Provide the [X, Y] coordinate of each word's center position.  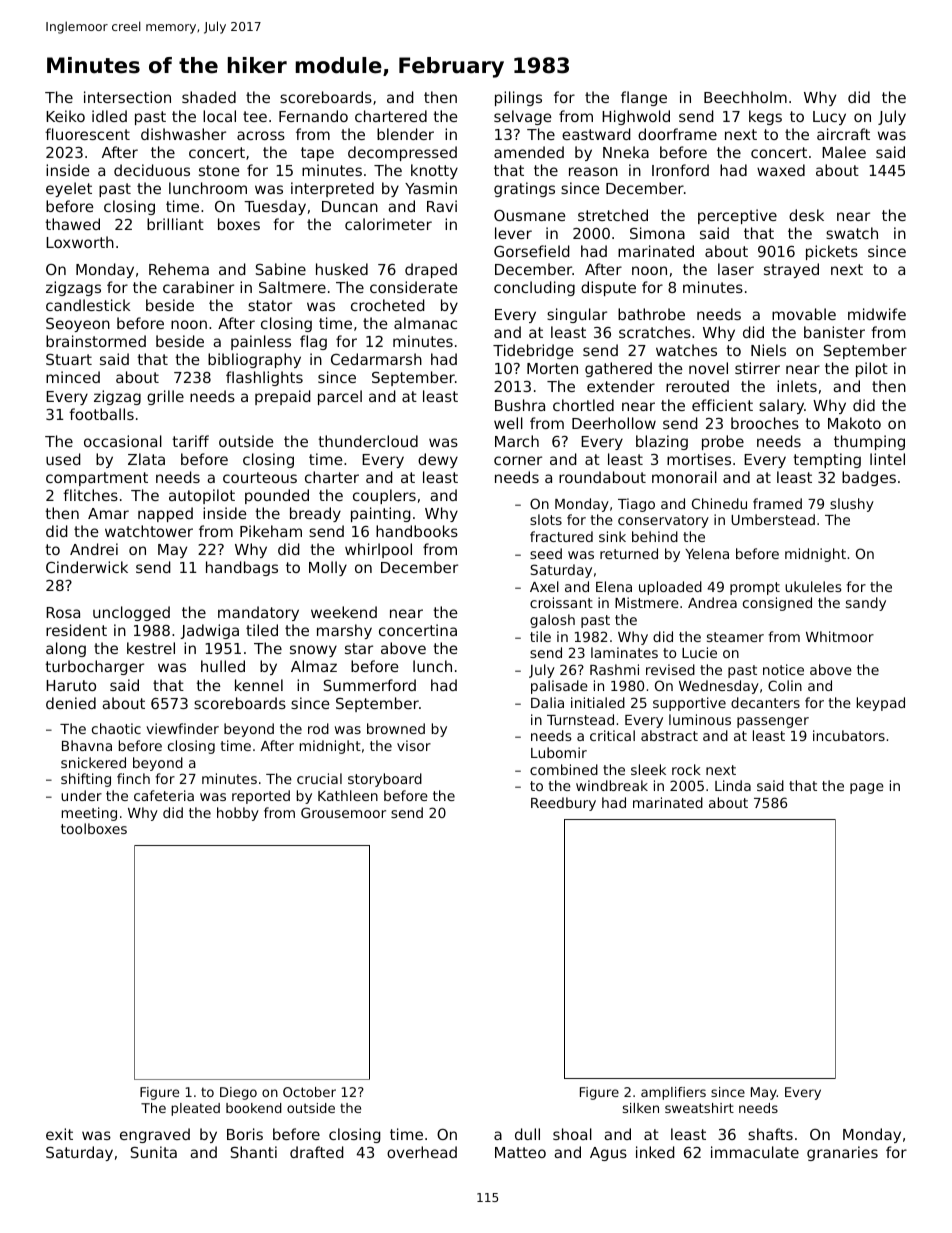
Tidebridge [533, 351]
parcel [340, 397]
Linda [733, 785]
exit [59, 1134]
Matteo [520, 1152]
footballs [101, 414]
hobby [238, 814]
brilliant [175, 224]
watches [686, 350]
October [309, 1092]
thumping [869, 442]
